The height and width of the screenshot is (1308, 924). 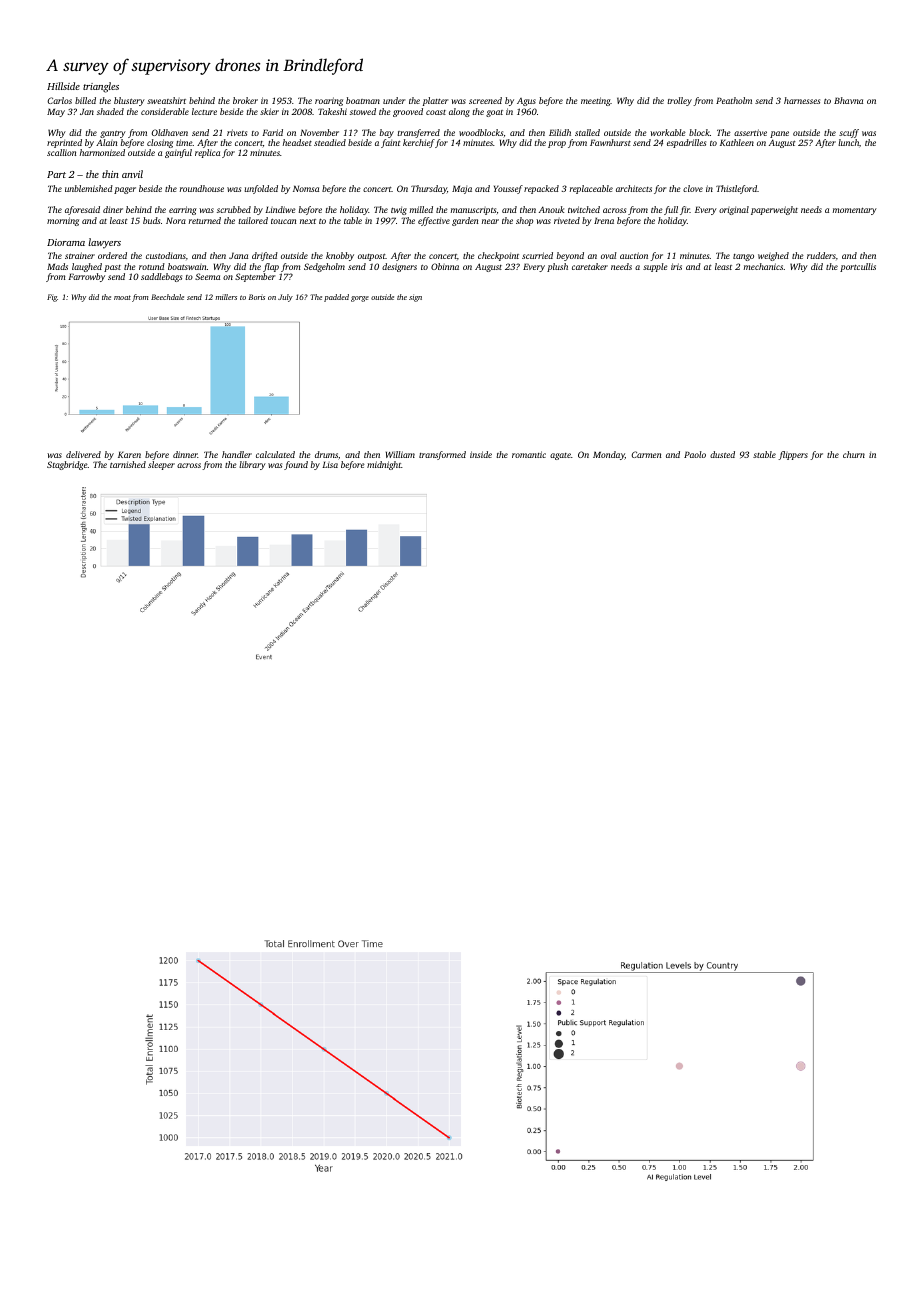 I want to click on romantic, so click(x=529, y=454).
